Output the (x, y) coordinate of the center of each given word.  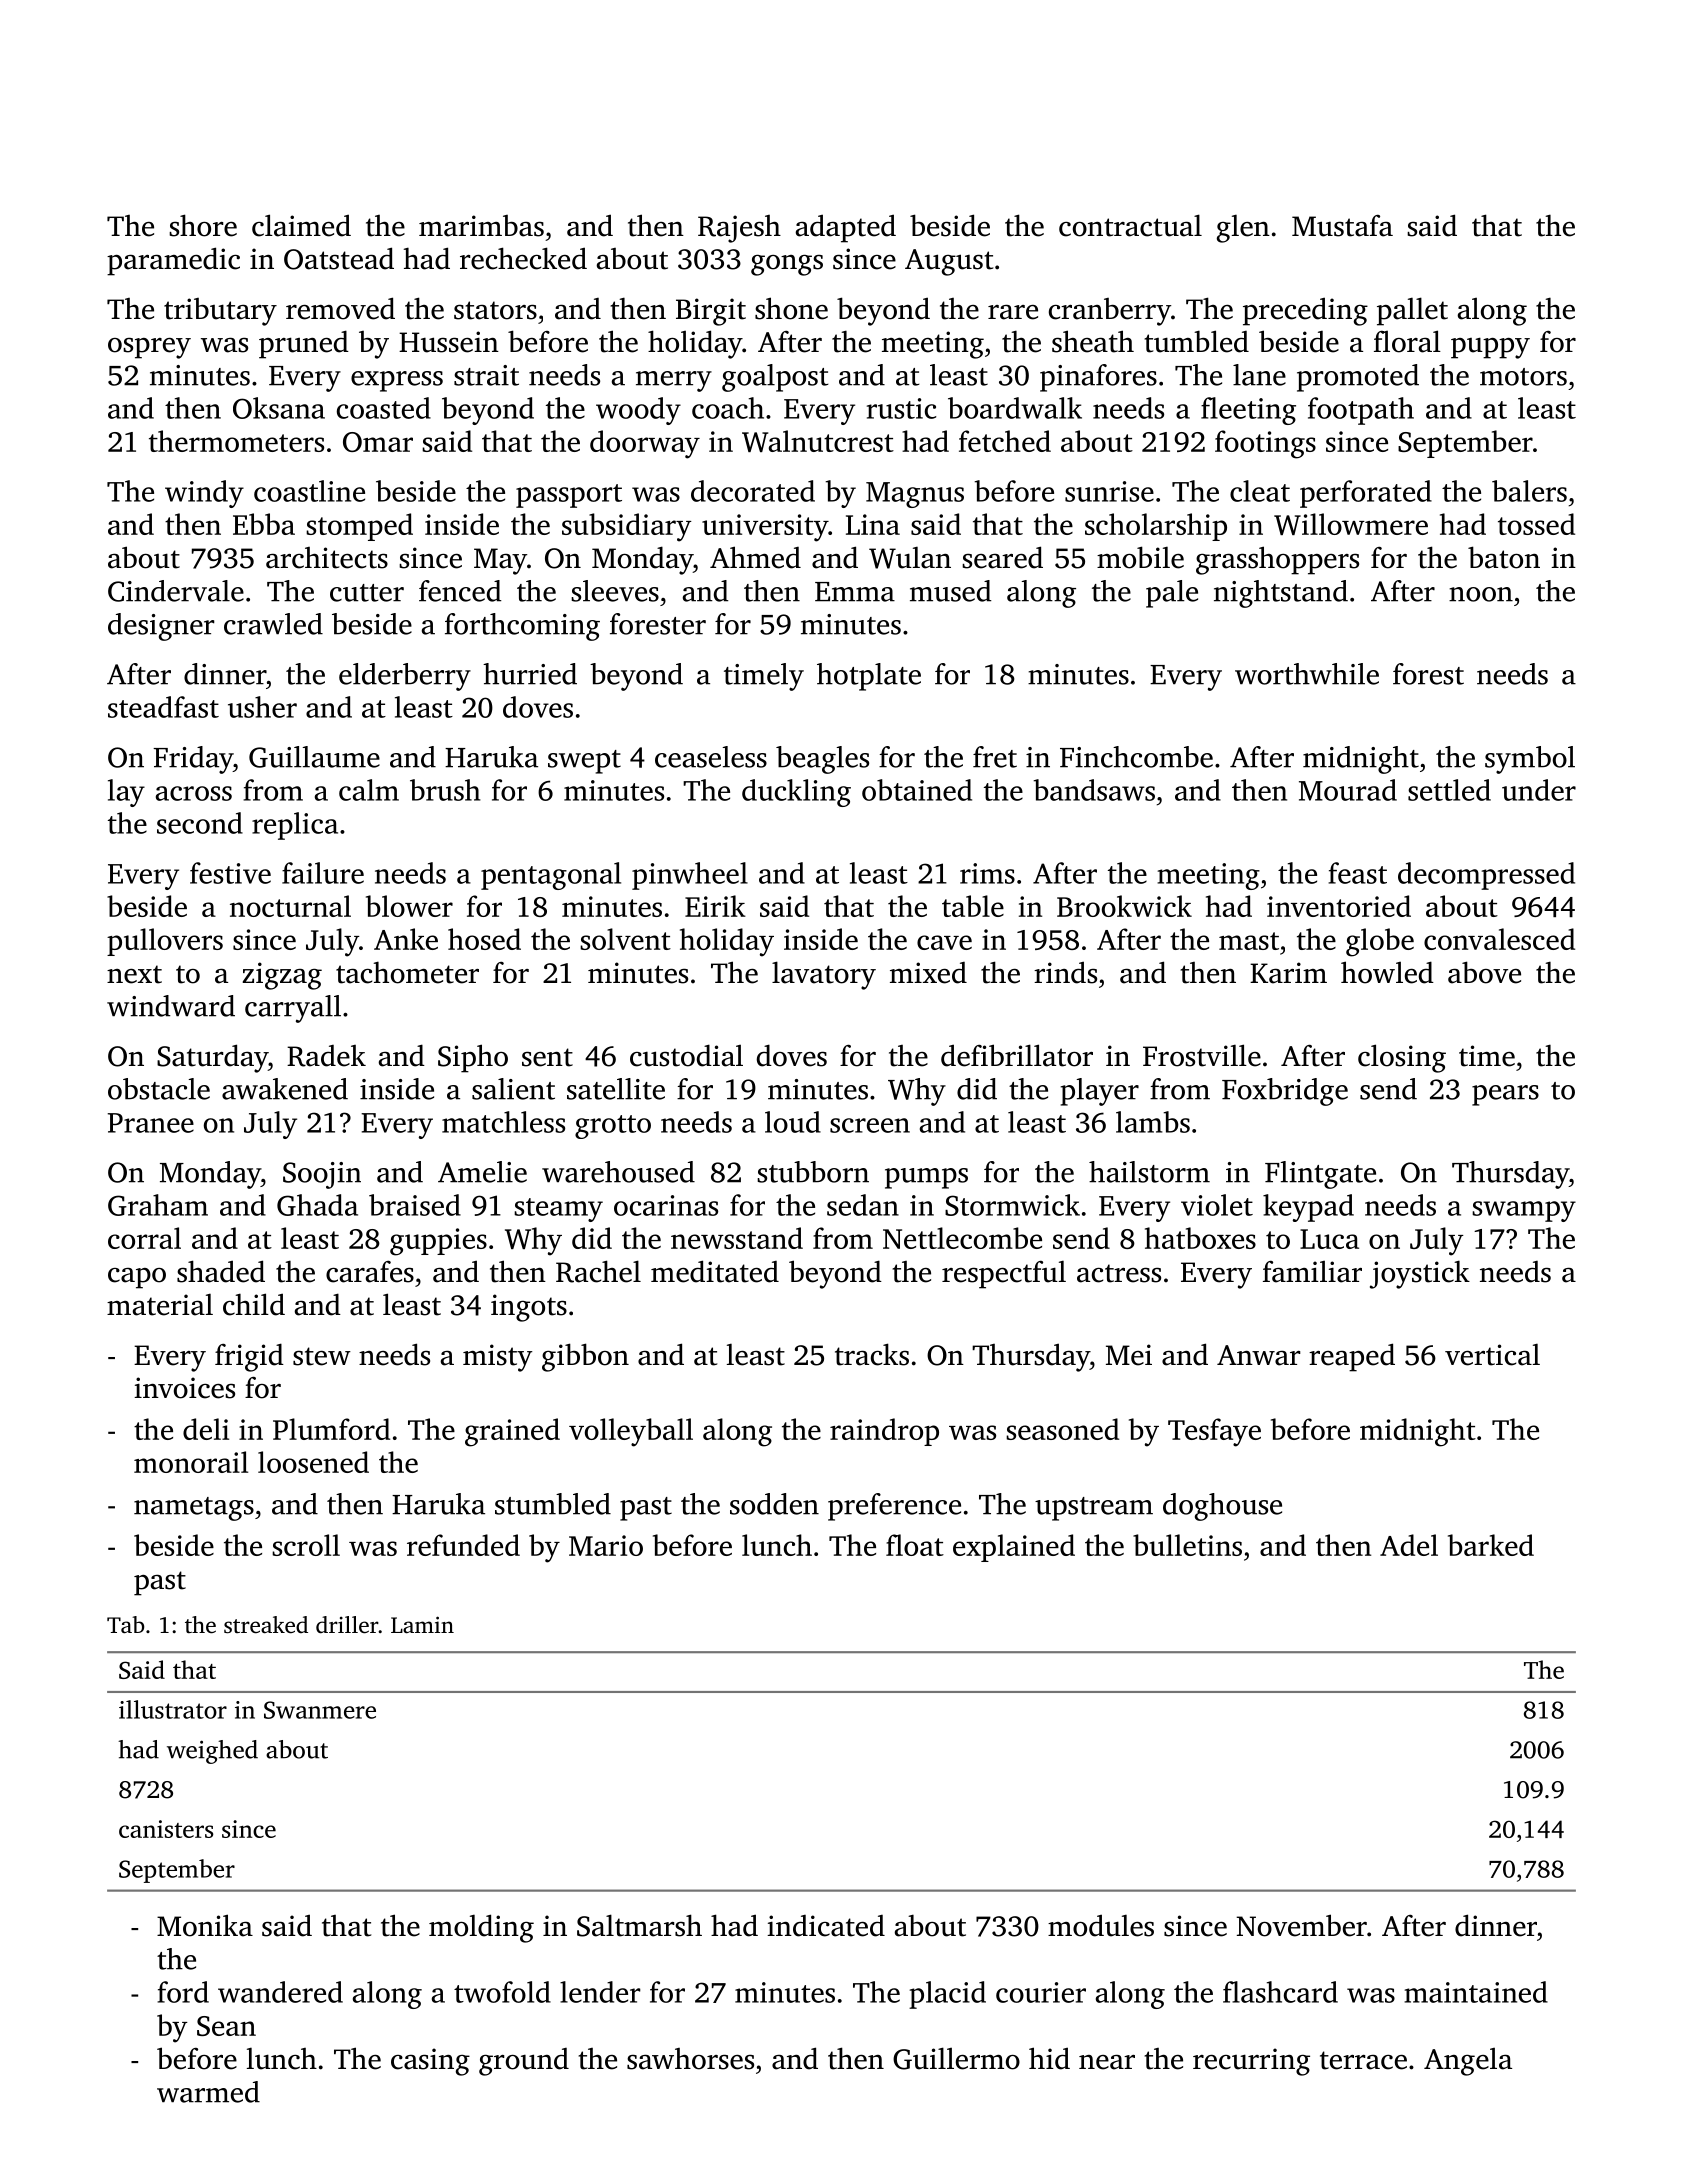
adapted (846, 228)
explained (1014, 1548)
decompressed (1486, 876)
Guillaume (314, 757)
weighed (212, 1752)
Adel (1409, 1545)
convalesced (1499, 939)
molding (481, 1928)
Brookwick (1124, 906)
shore (203, 225)
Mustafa (1342, 226)
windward (171, 1006)
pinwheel (690, 876)
